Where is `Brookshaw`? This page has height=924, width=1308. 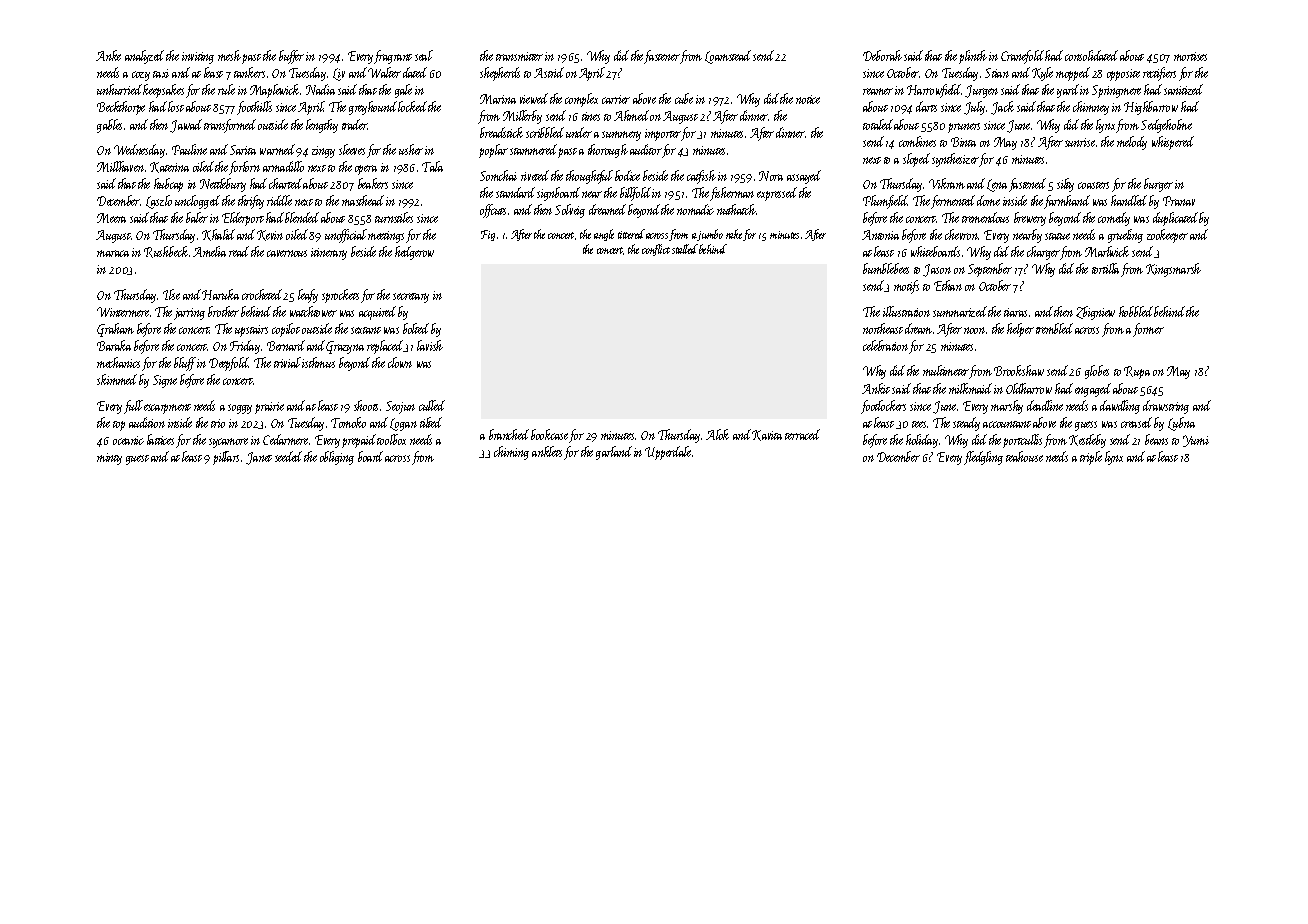
Brookshaw is located at coordinates (1019, 370).
